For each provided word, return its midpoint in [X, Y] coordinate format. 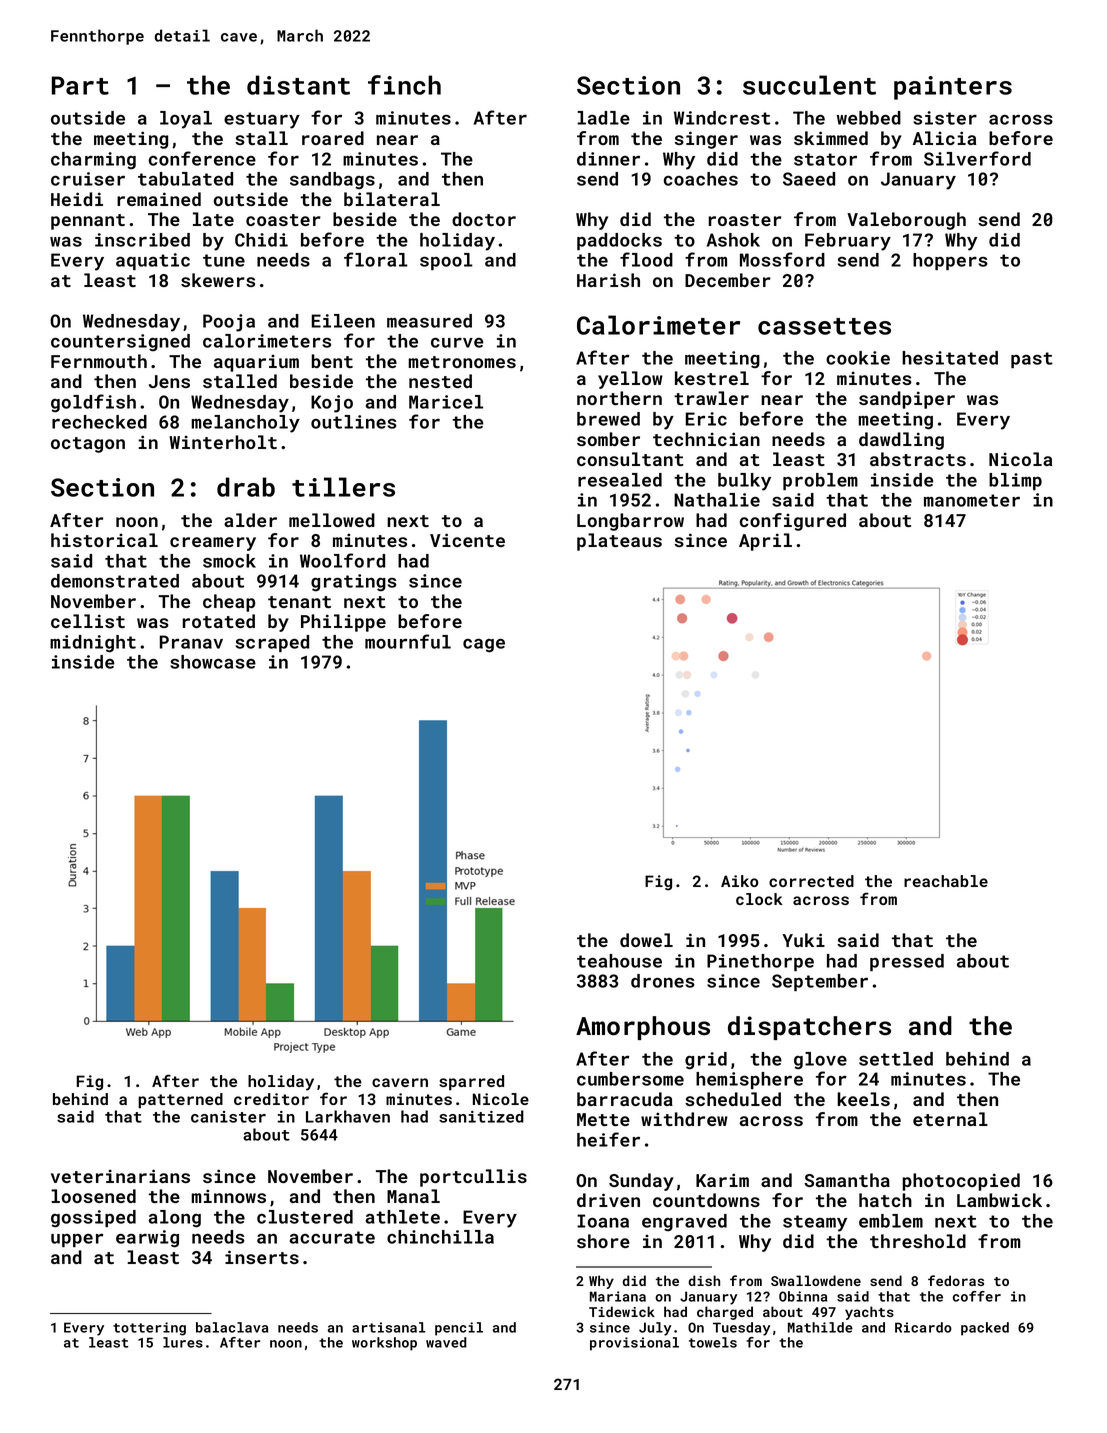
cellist [88, 621]
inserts [262, 1257]
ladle [603, 118]
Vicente [467, 540]
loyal [186, 120]
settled [896, 1059]
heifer [608, 1139]
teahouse [619, 961]
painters [953, 88]
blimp [1015, 481]
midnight [93, 644]
